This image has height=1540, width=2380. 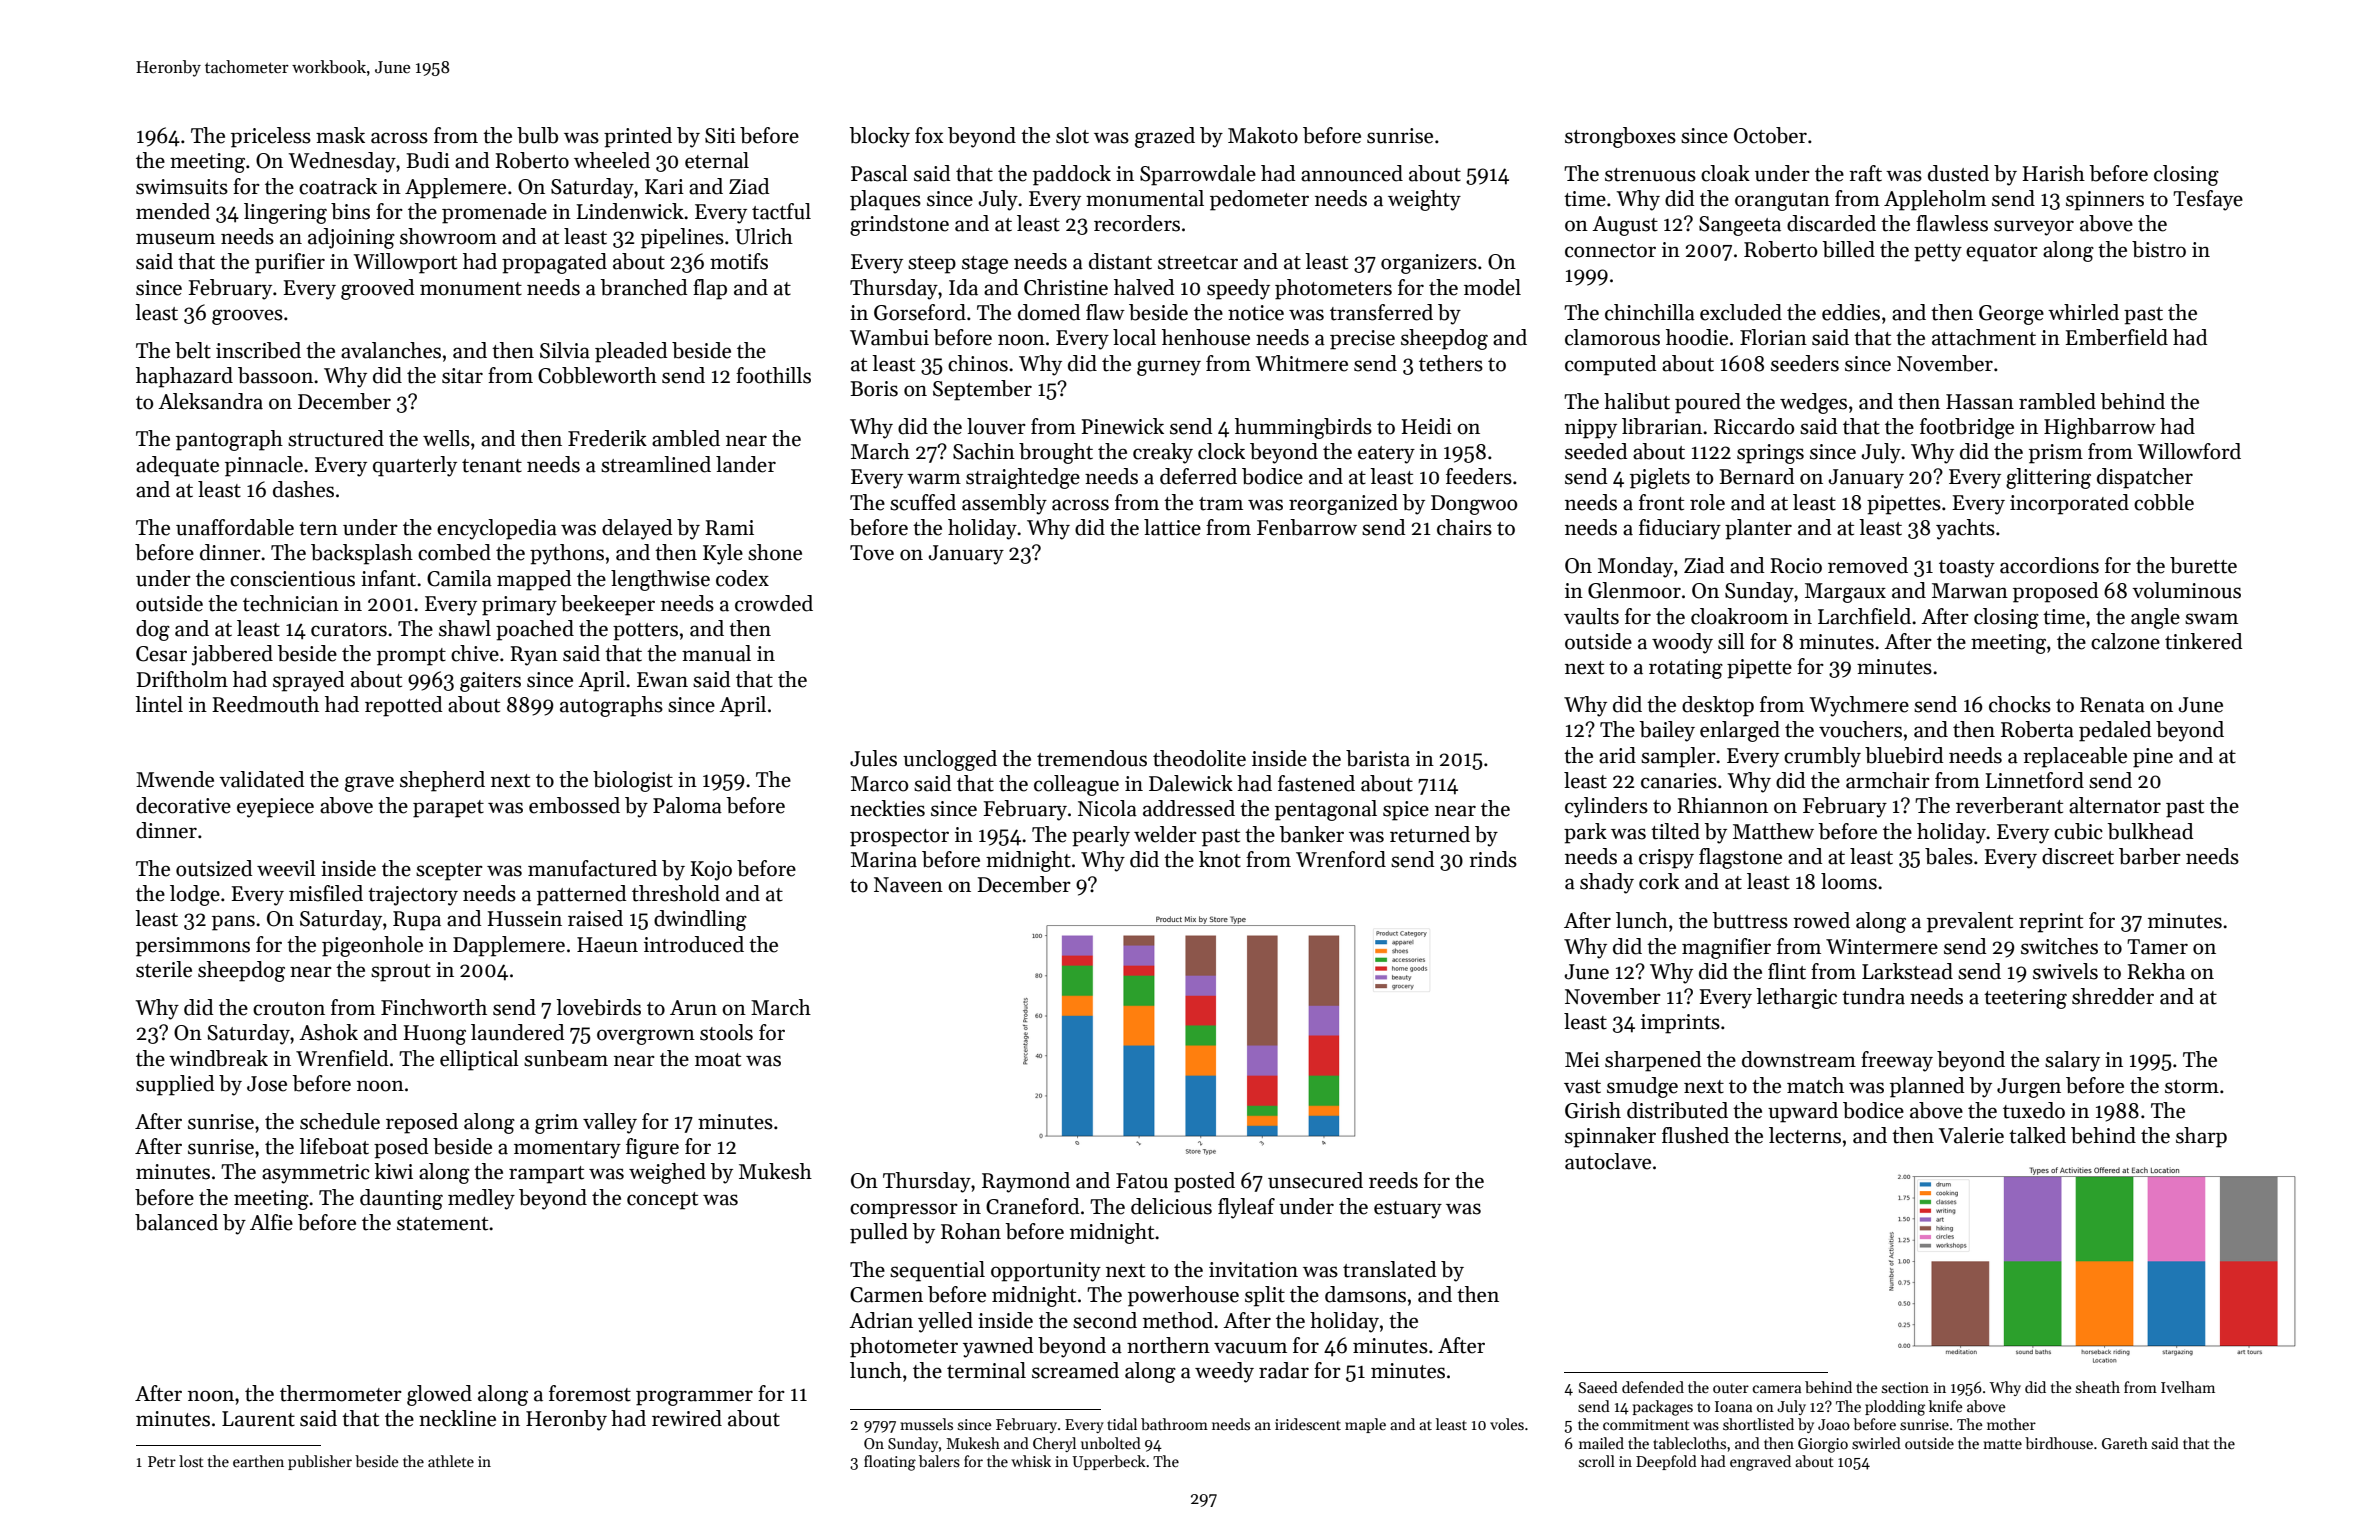 I want to click on petty, so click(x=1938, y=253).
